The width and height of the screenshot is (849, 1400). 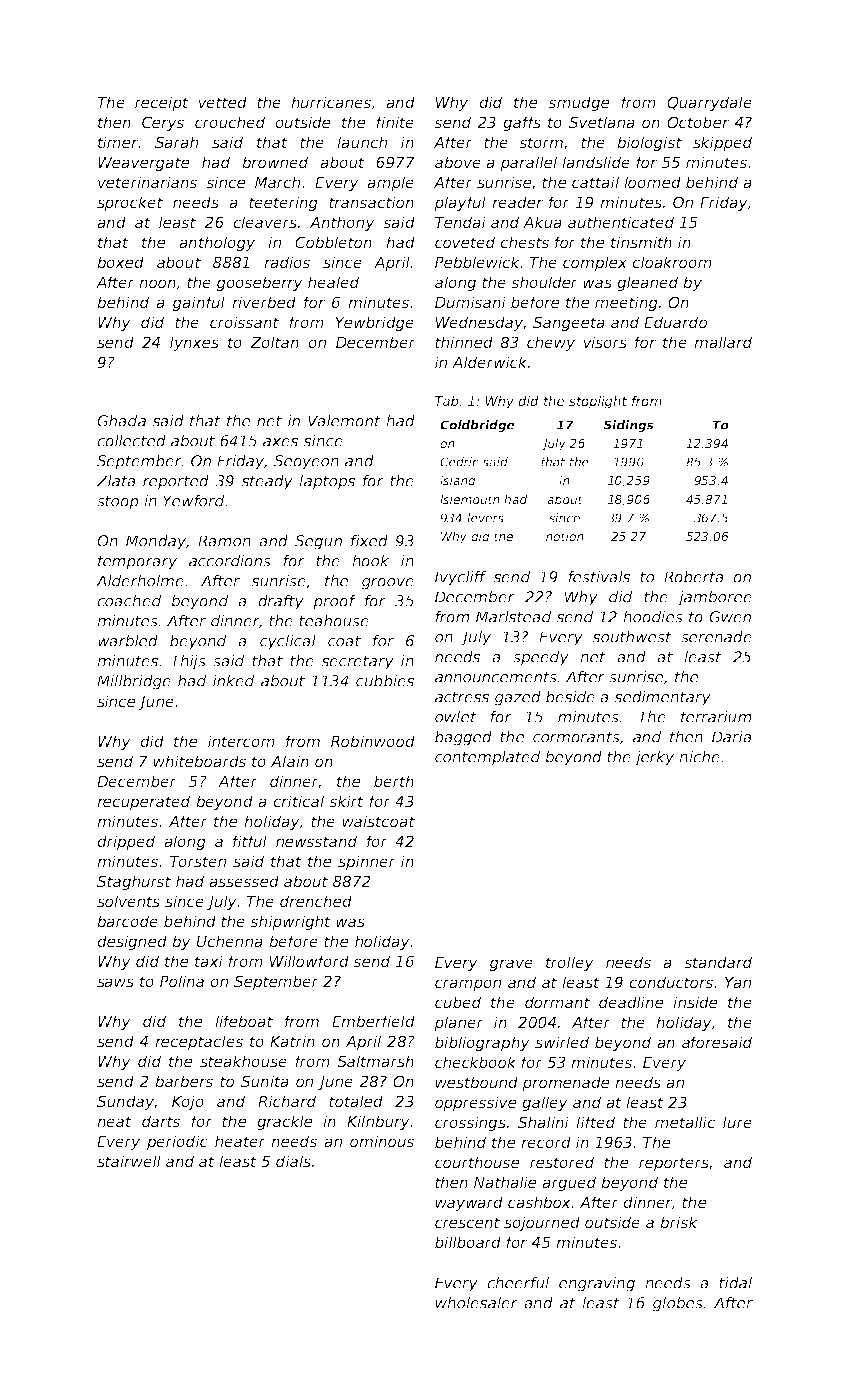 I want to click on Marlstead, so click(x=513, y=617).
